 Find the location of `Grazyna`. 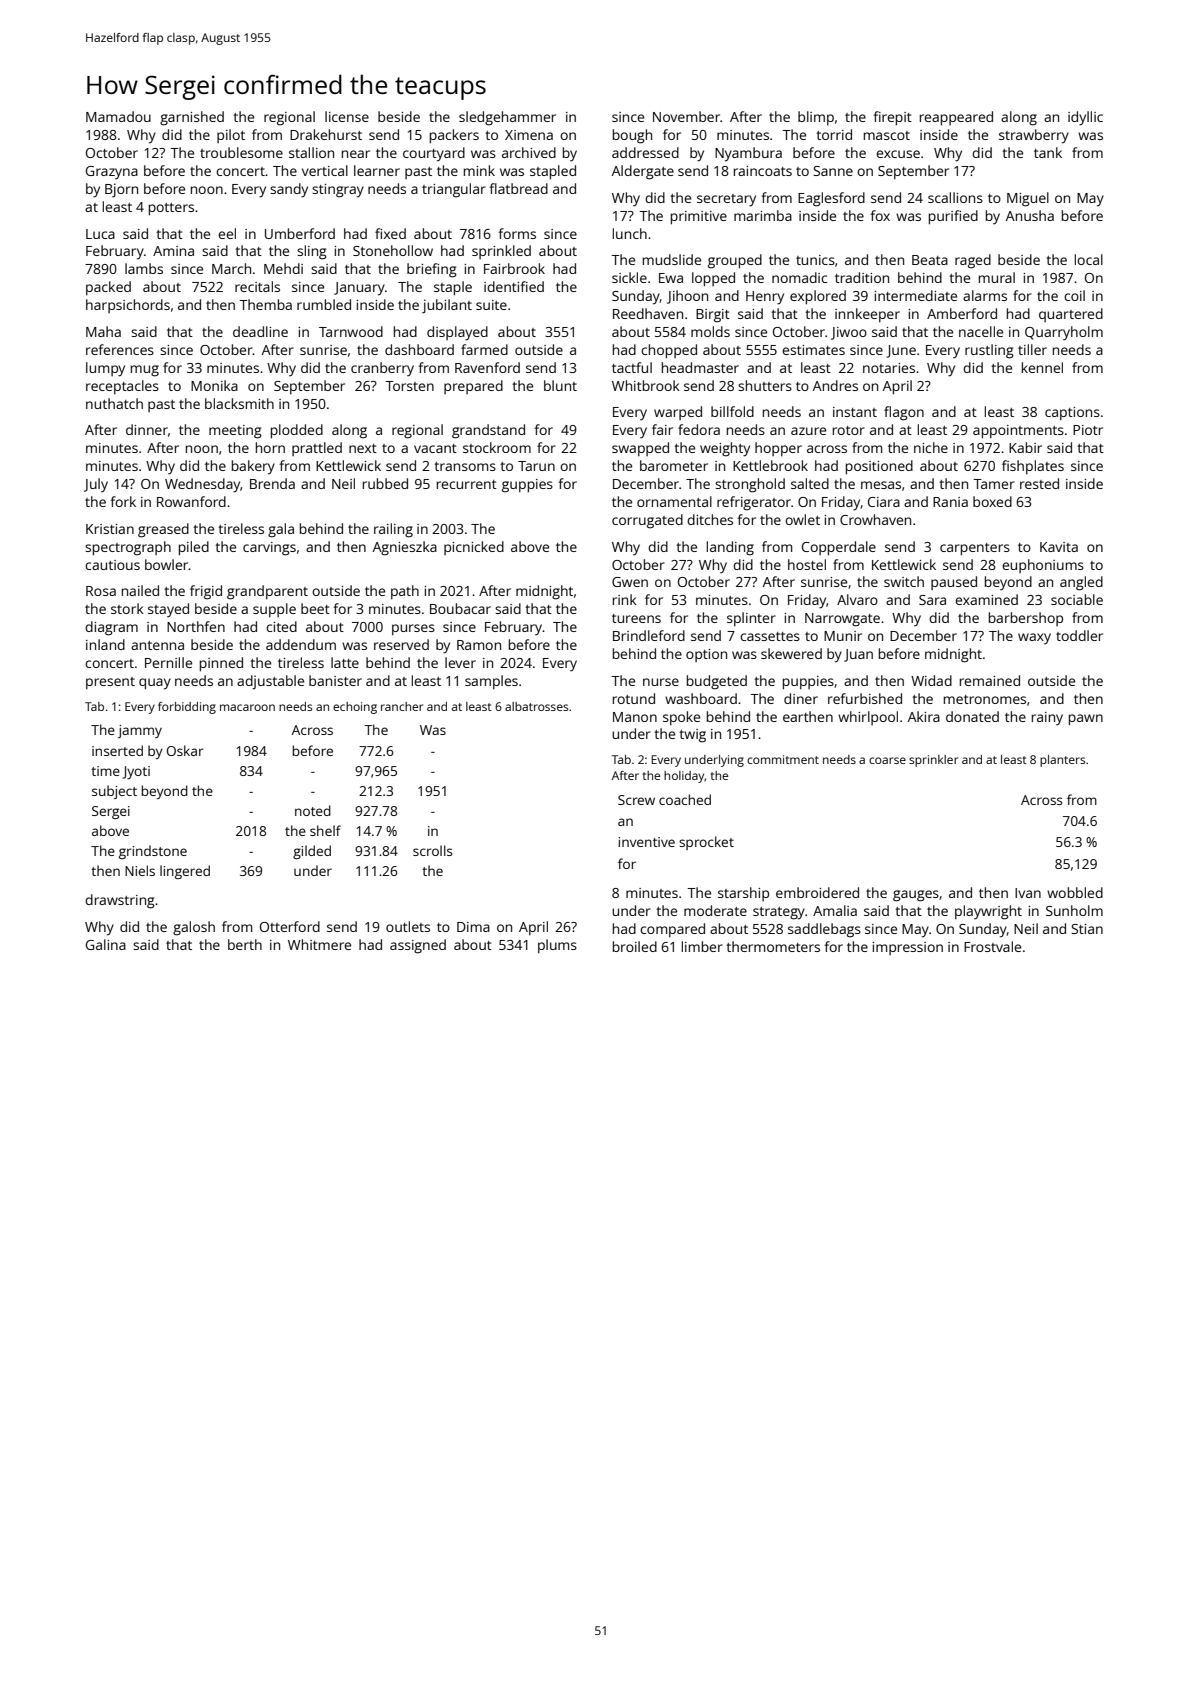

Grazyna is located at coordinates (112, 173).
